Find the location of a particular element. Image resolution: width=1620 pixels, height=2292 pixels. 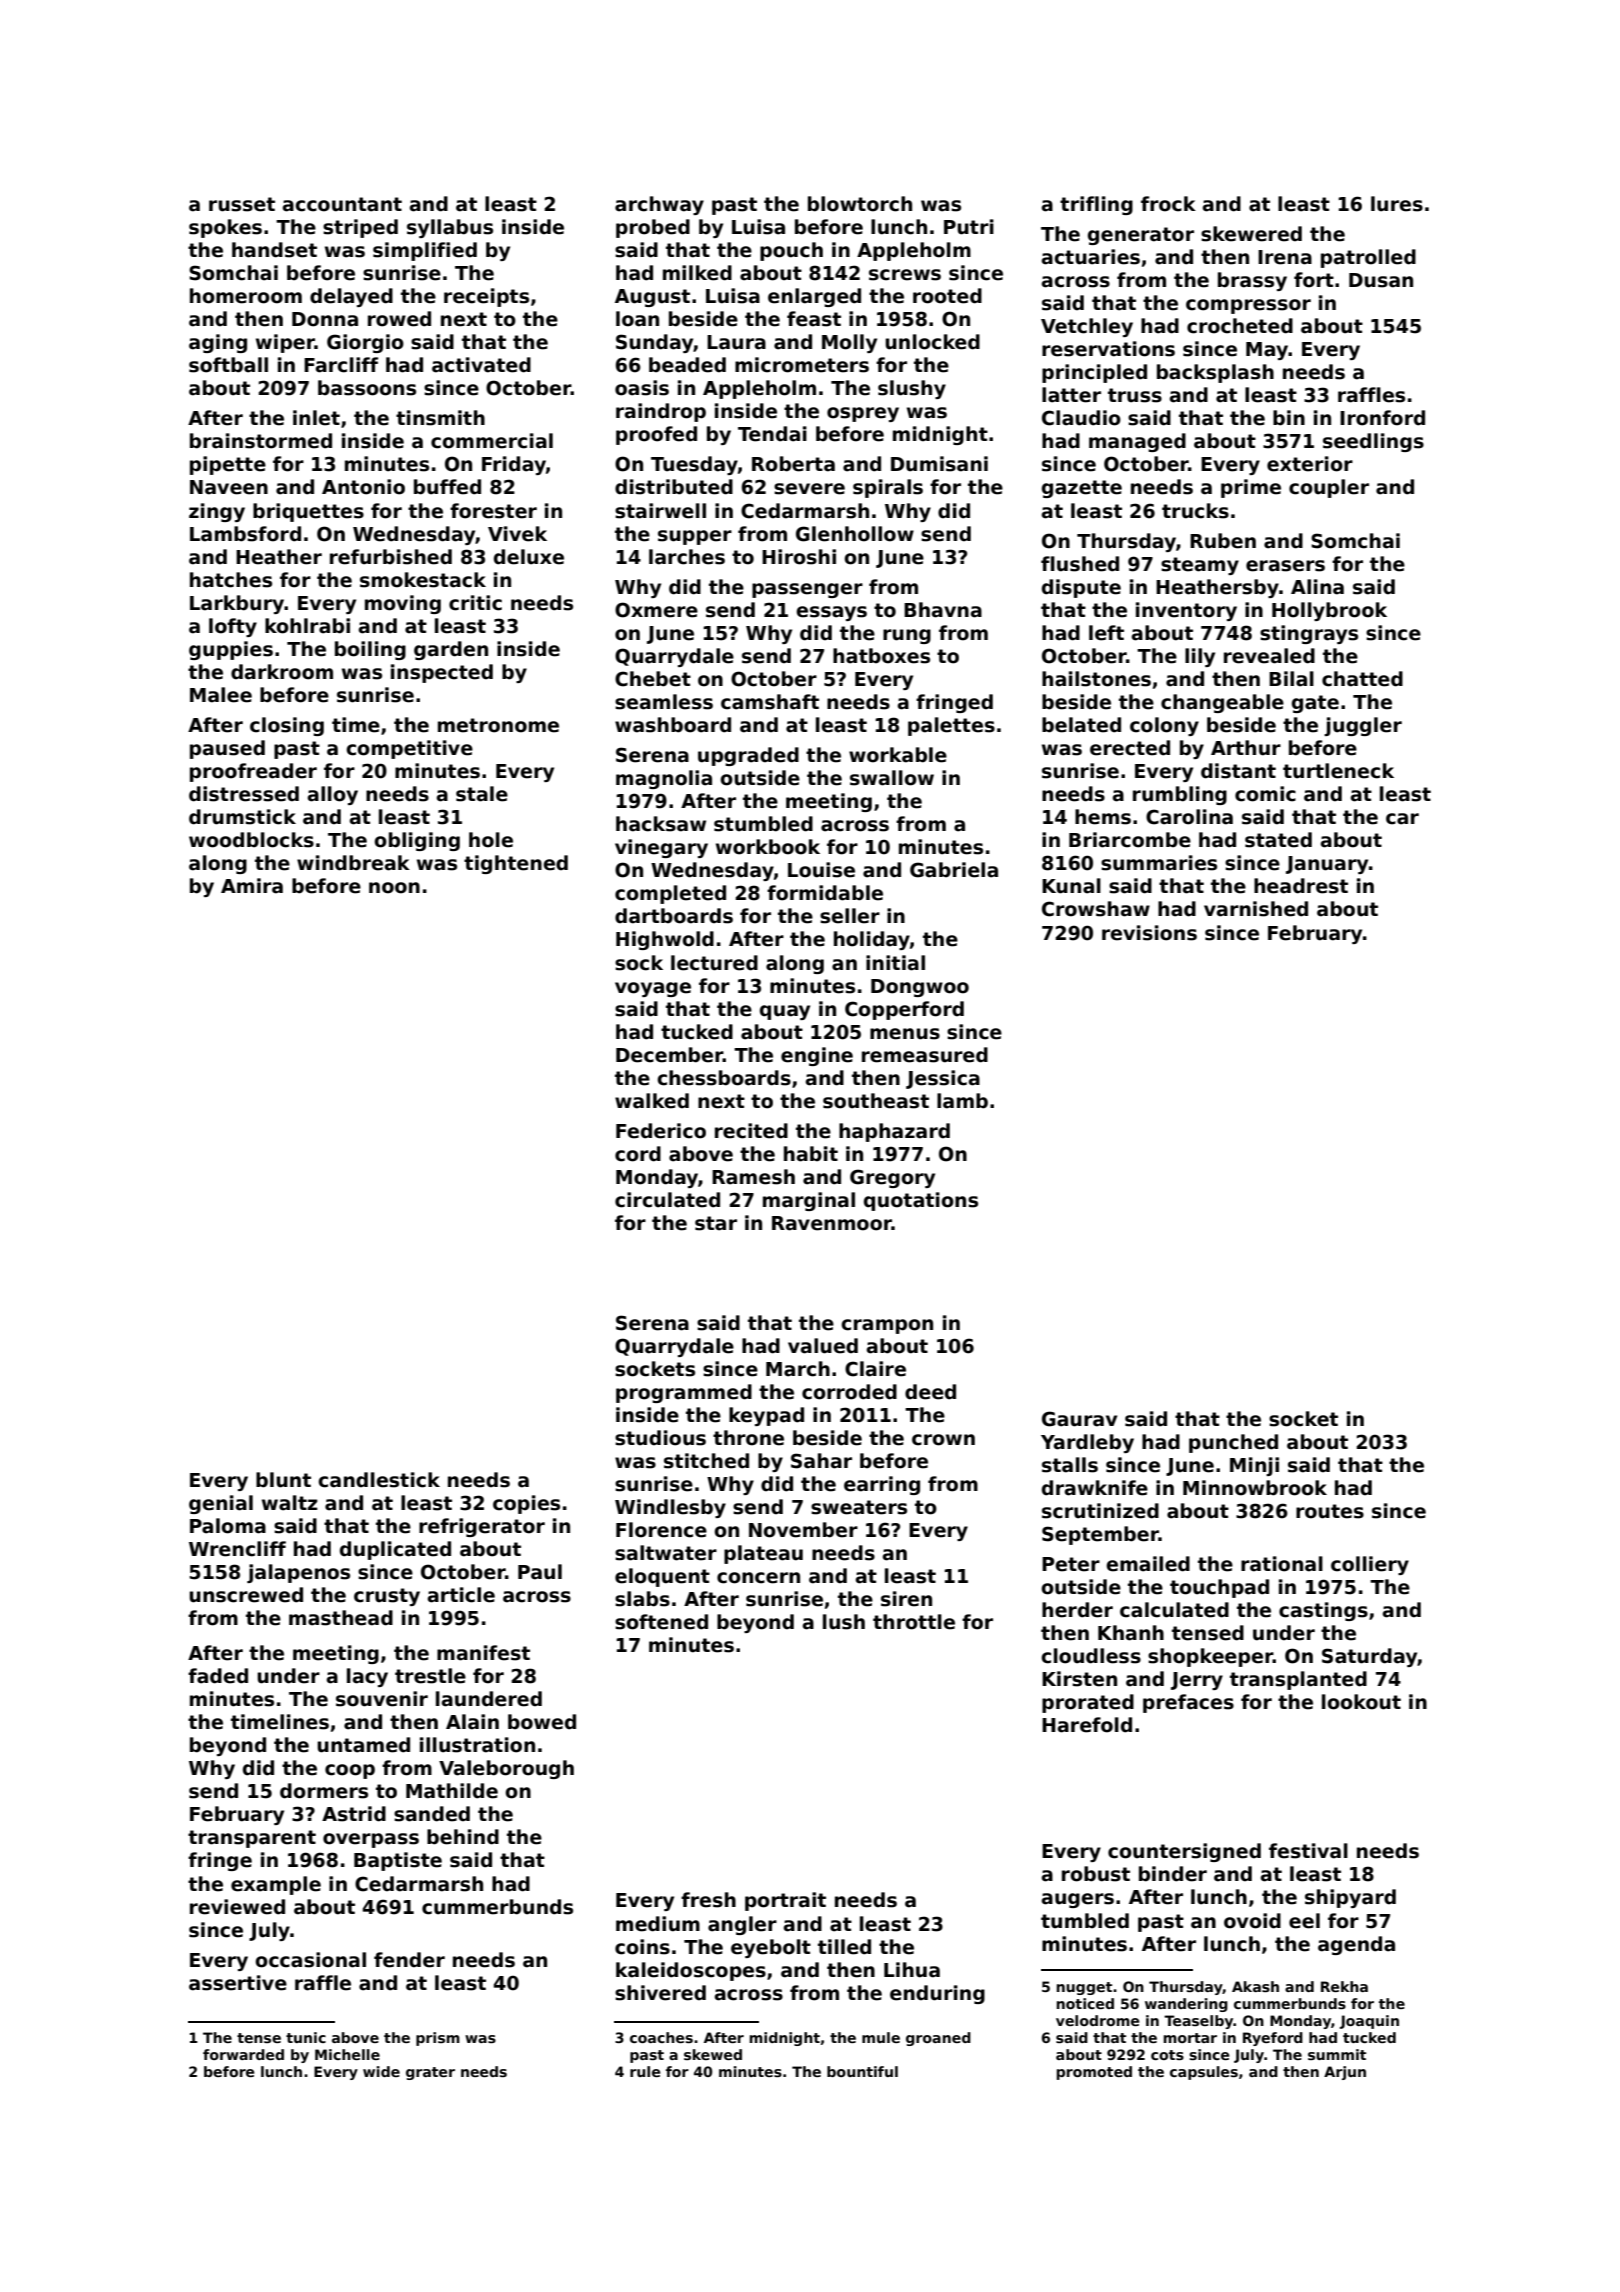

Amira is located at coordinates (252, 886).
